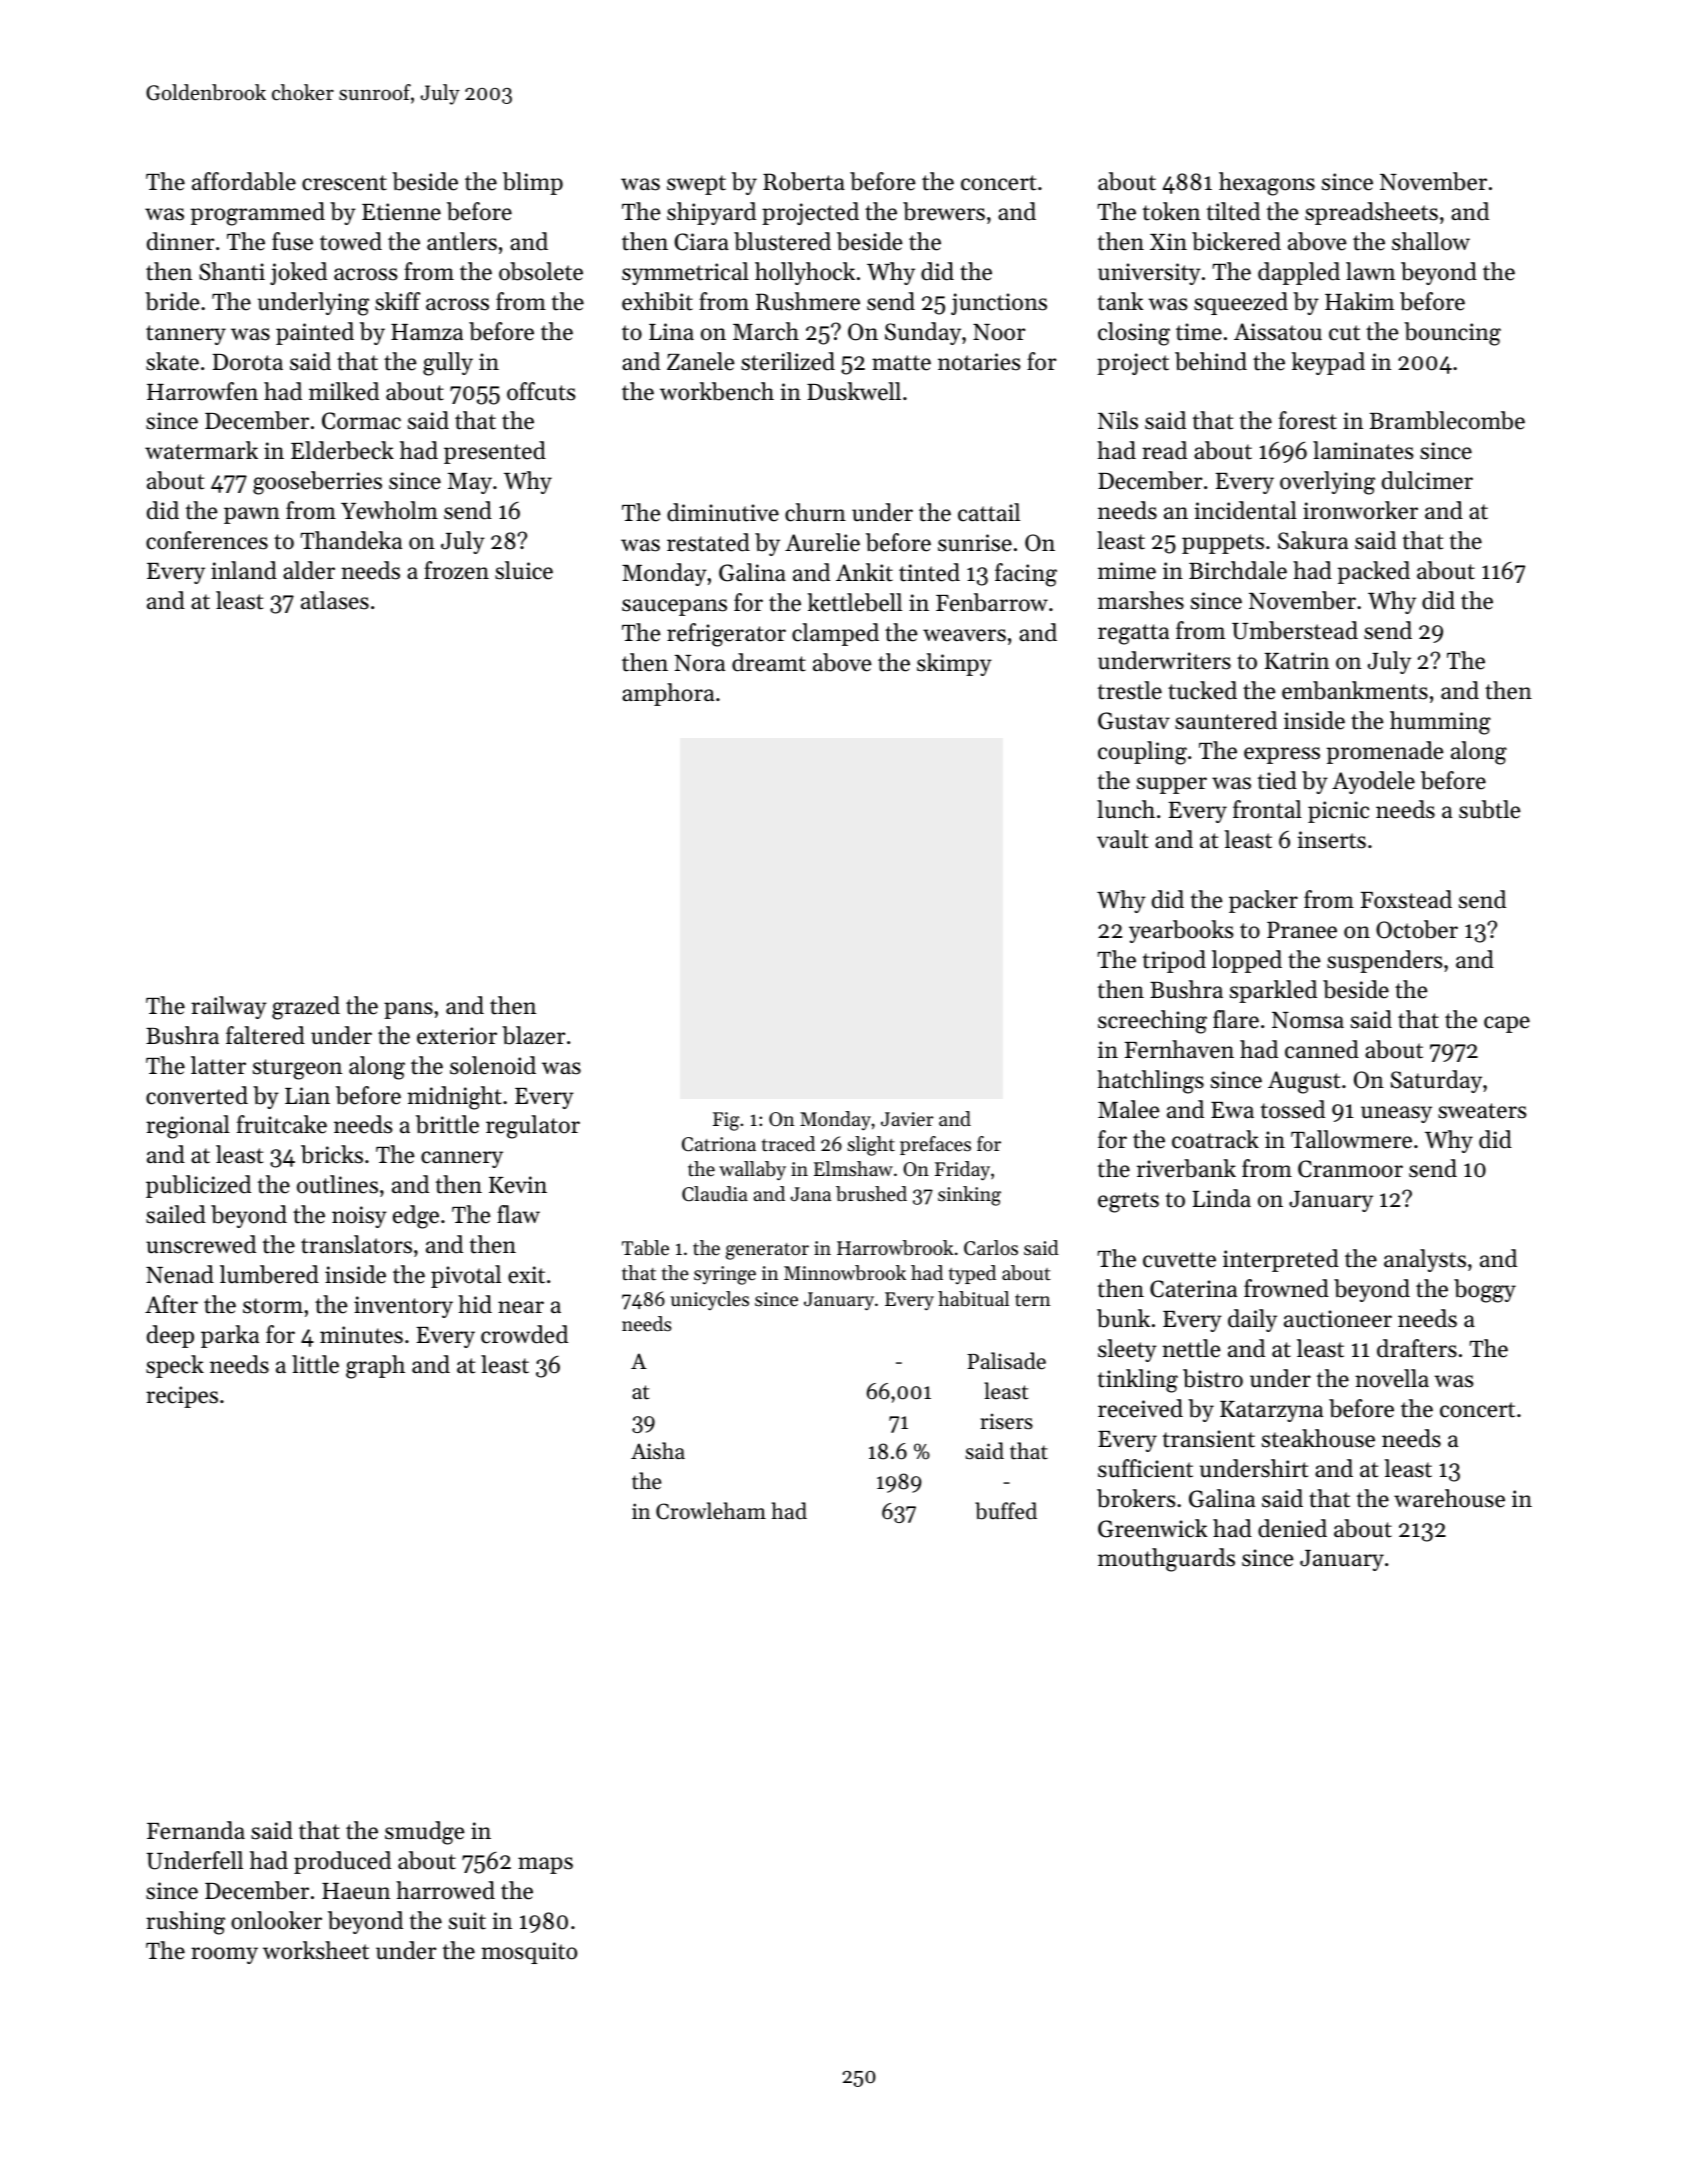 The image size is (1683, 2178). Describe the element at coordinates (907, 1119) in the image. I see `Javier` at that location.
